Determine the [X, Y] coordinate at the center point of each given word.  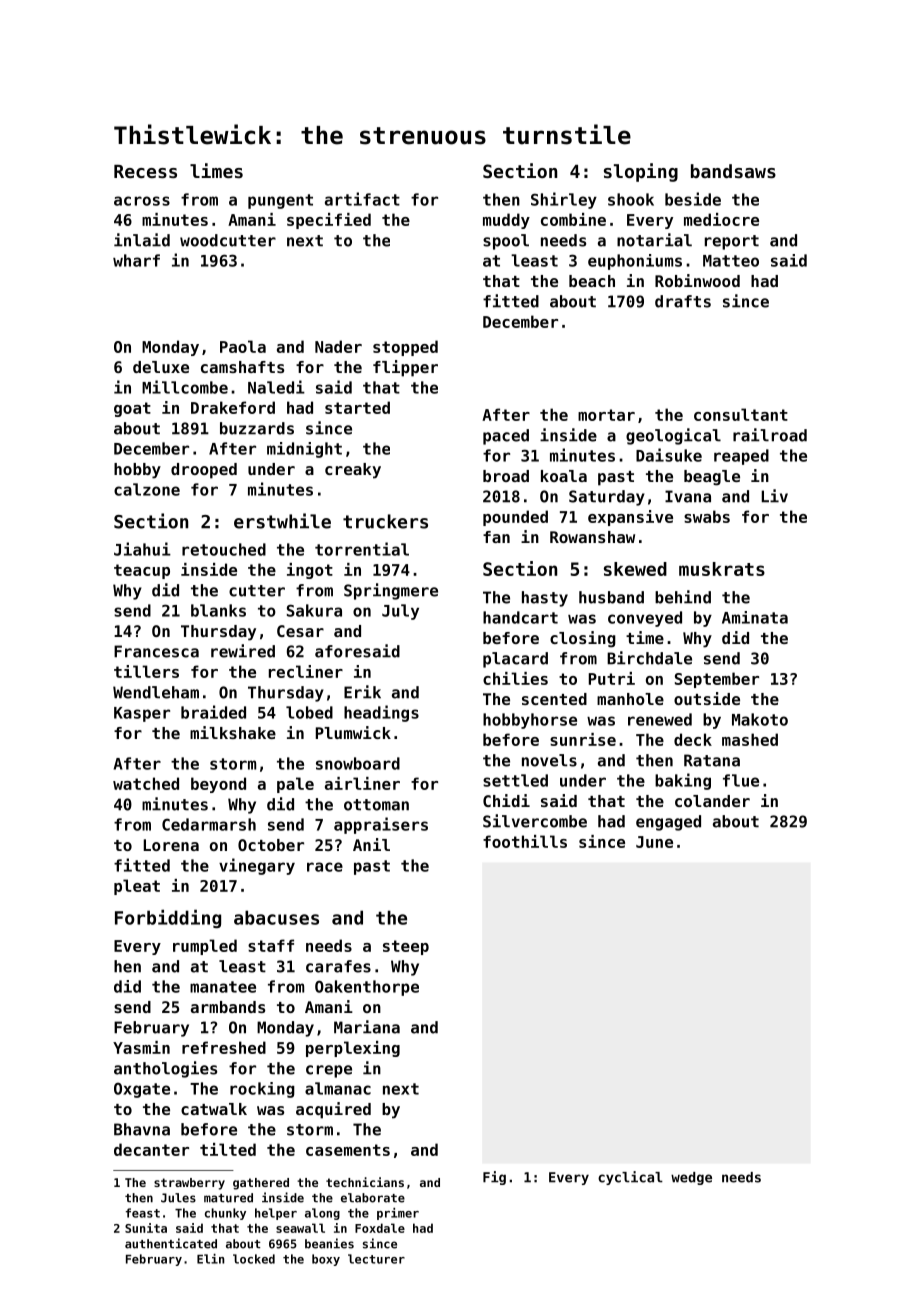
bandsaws [733, 171]
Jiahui [142, 549]
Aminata [755, 617]
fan [496, 537]
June [654, 842]
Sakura [314, 610]
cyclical [630, 1178]
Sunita [146, 1228]
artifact [362, 199]
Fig [494, 1178]
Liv [774, 496]
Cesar [300, 631]
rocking [262, 1090]
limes [216, 170]
